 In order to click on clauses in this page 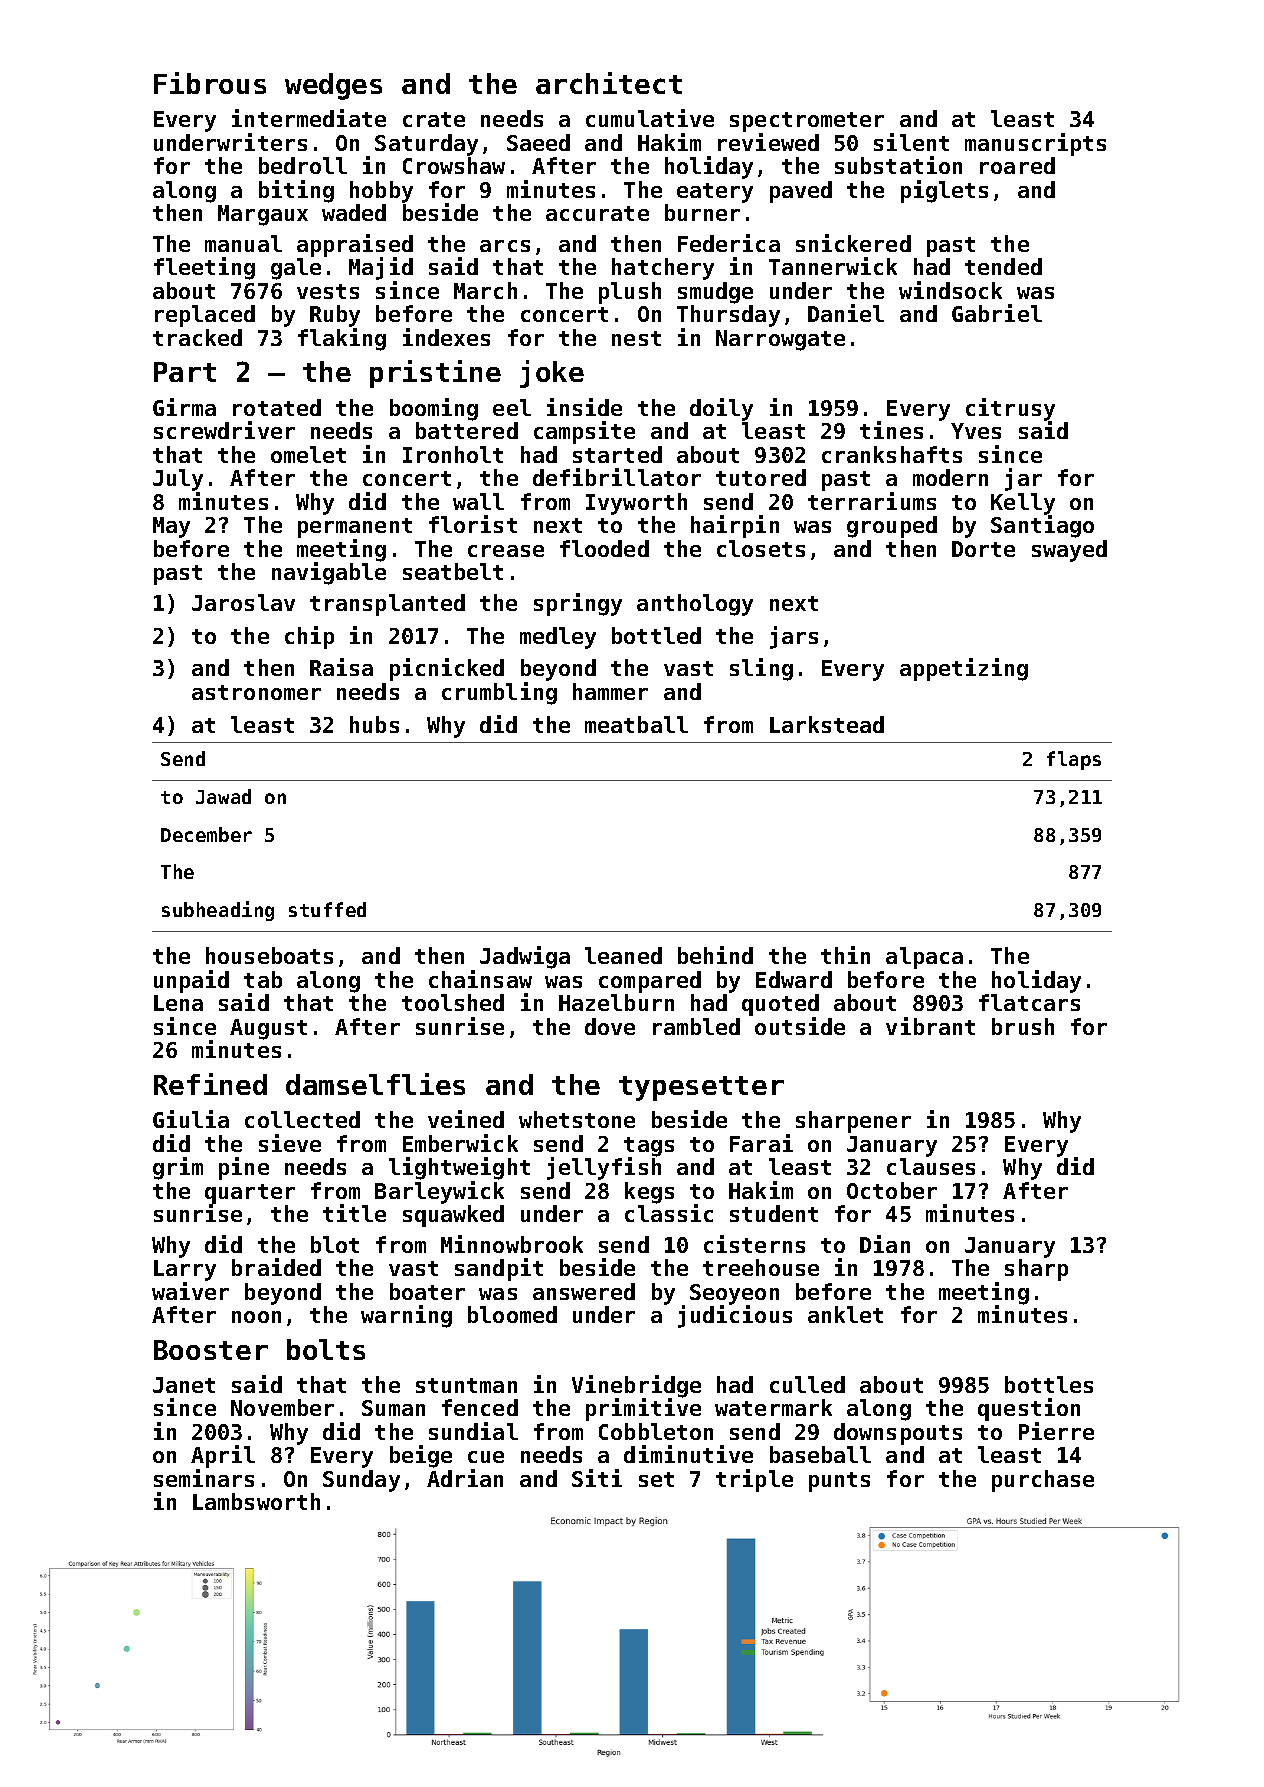, I will do `click(931, 1166)`.
